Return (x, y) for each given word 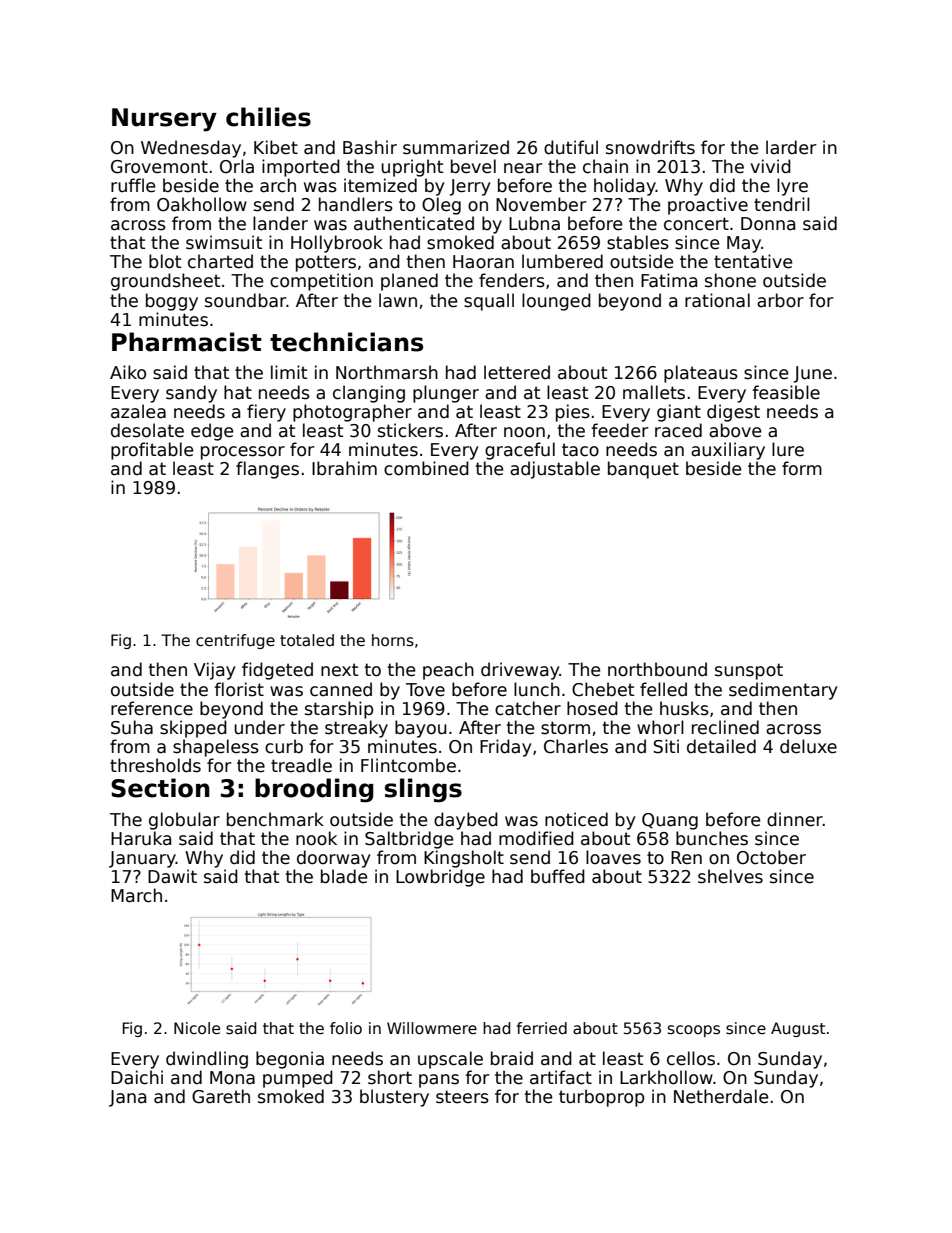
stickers (410, 430)
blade (344, 876)
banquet (643, 470)
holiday (625, 187)
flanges (267, 470)
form (802, 468)
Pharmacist (187, 342)
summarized (456, 147)
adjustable (555, 470)
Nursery (164, 120)
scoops (694, 1031)
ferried (541, 1028)
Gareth (221, 1096)
